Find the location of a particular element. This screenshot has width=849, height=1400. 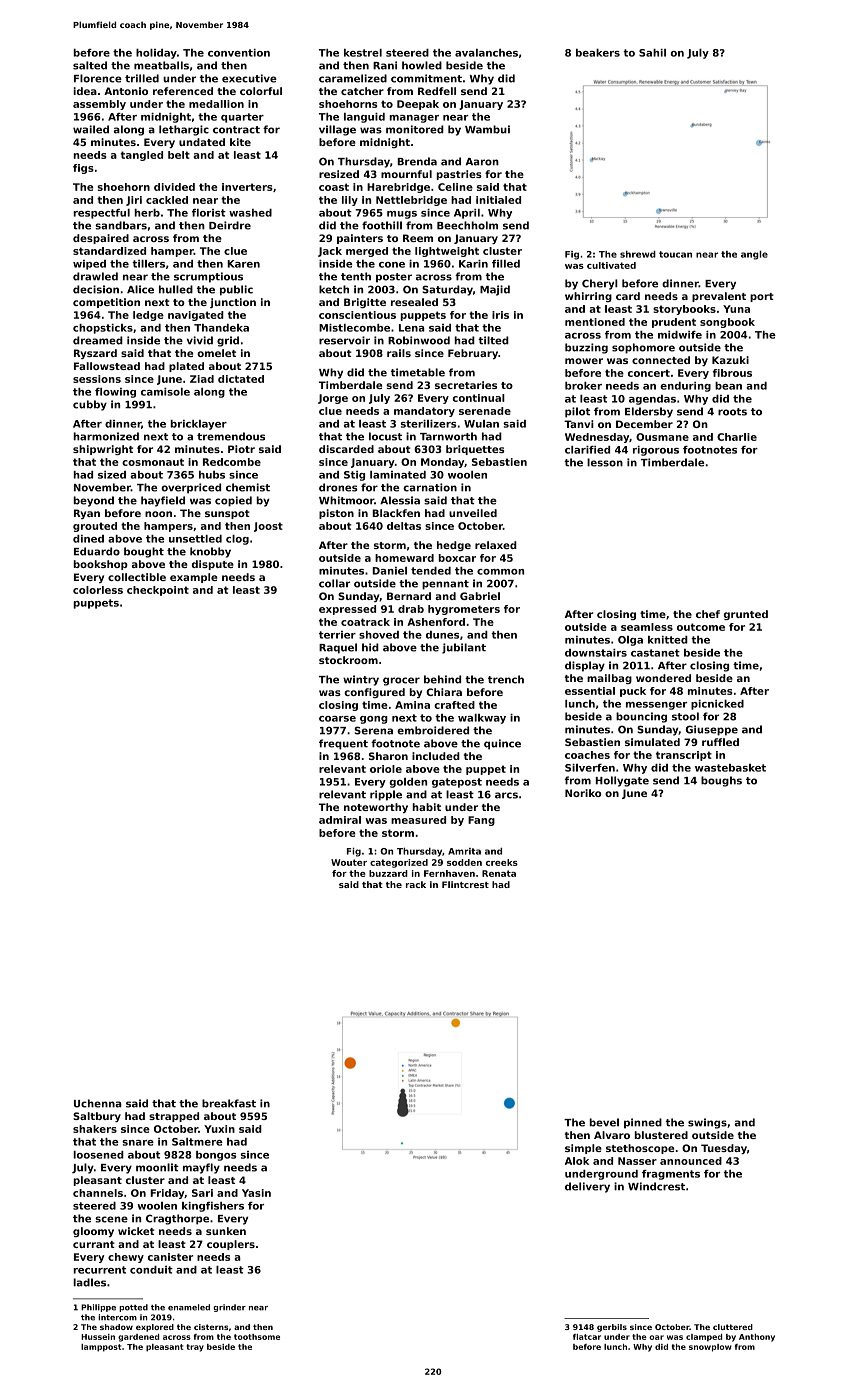

briquettes is located at coordinates (475, 450).
